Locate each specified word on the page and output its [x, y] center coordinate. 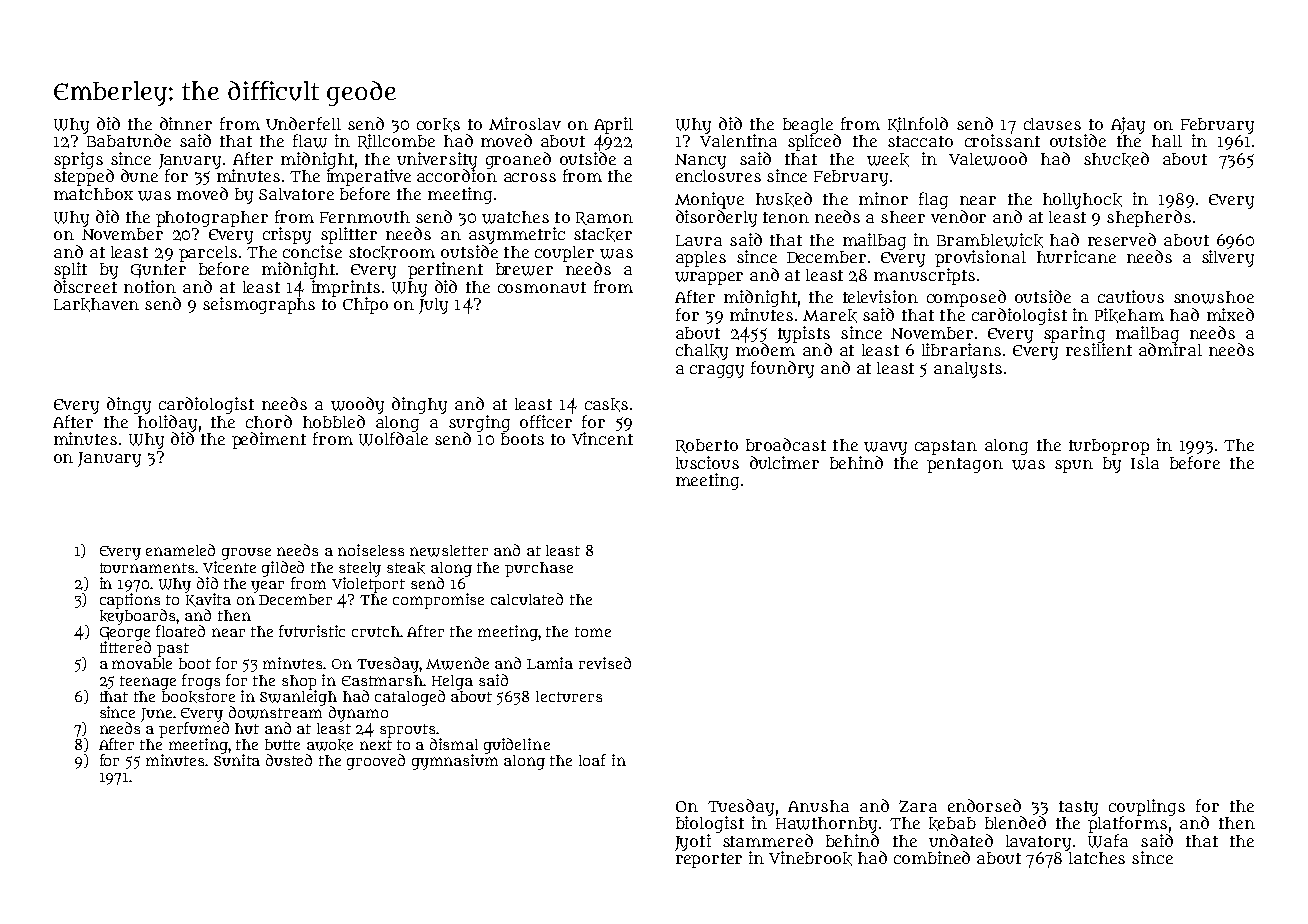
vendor [958, 216]
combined [932, 857]
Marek [830, 316]
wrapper [709, 278]
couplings [1147, 807]
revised [605, 663]
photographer [212, 219]
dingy [129, 405]
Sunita [237, 760]
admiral [1170, 349]
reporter [709, 860]
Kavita [208, 600]
